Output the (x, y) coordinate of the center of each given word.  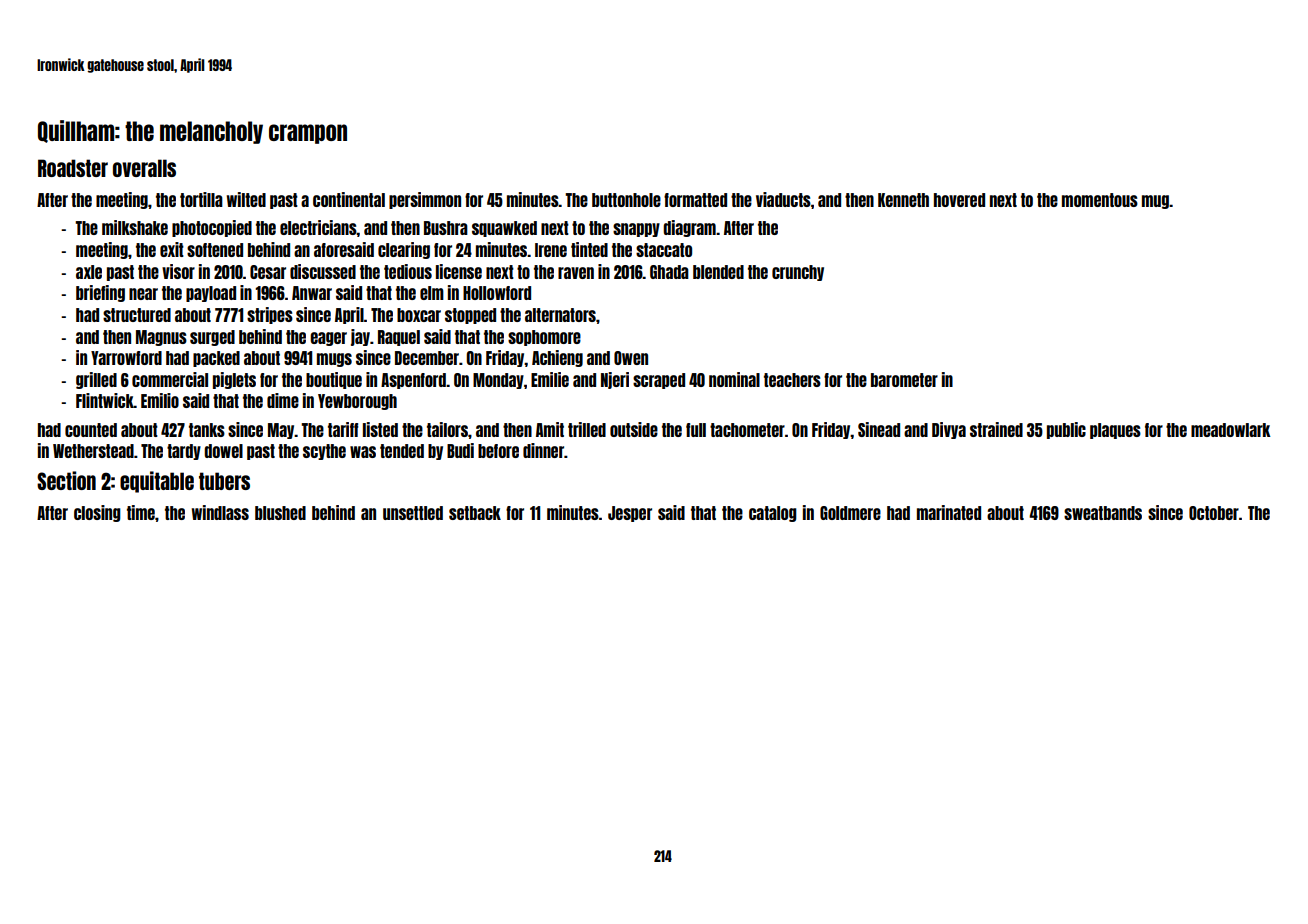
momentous (1100, 200)
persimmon (425, 200)
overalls (144, 168)
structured (137, 315)
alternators (560, 315)
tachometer (747, 430)
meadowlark (1231, 430)
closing (97, 513)
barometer (904, 380)
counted (91, 430)
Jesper (630, 514)
